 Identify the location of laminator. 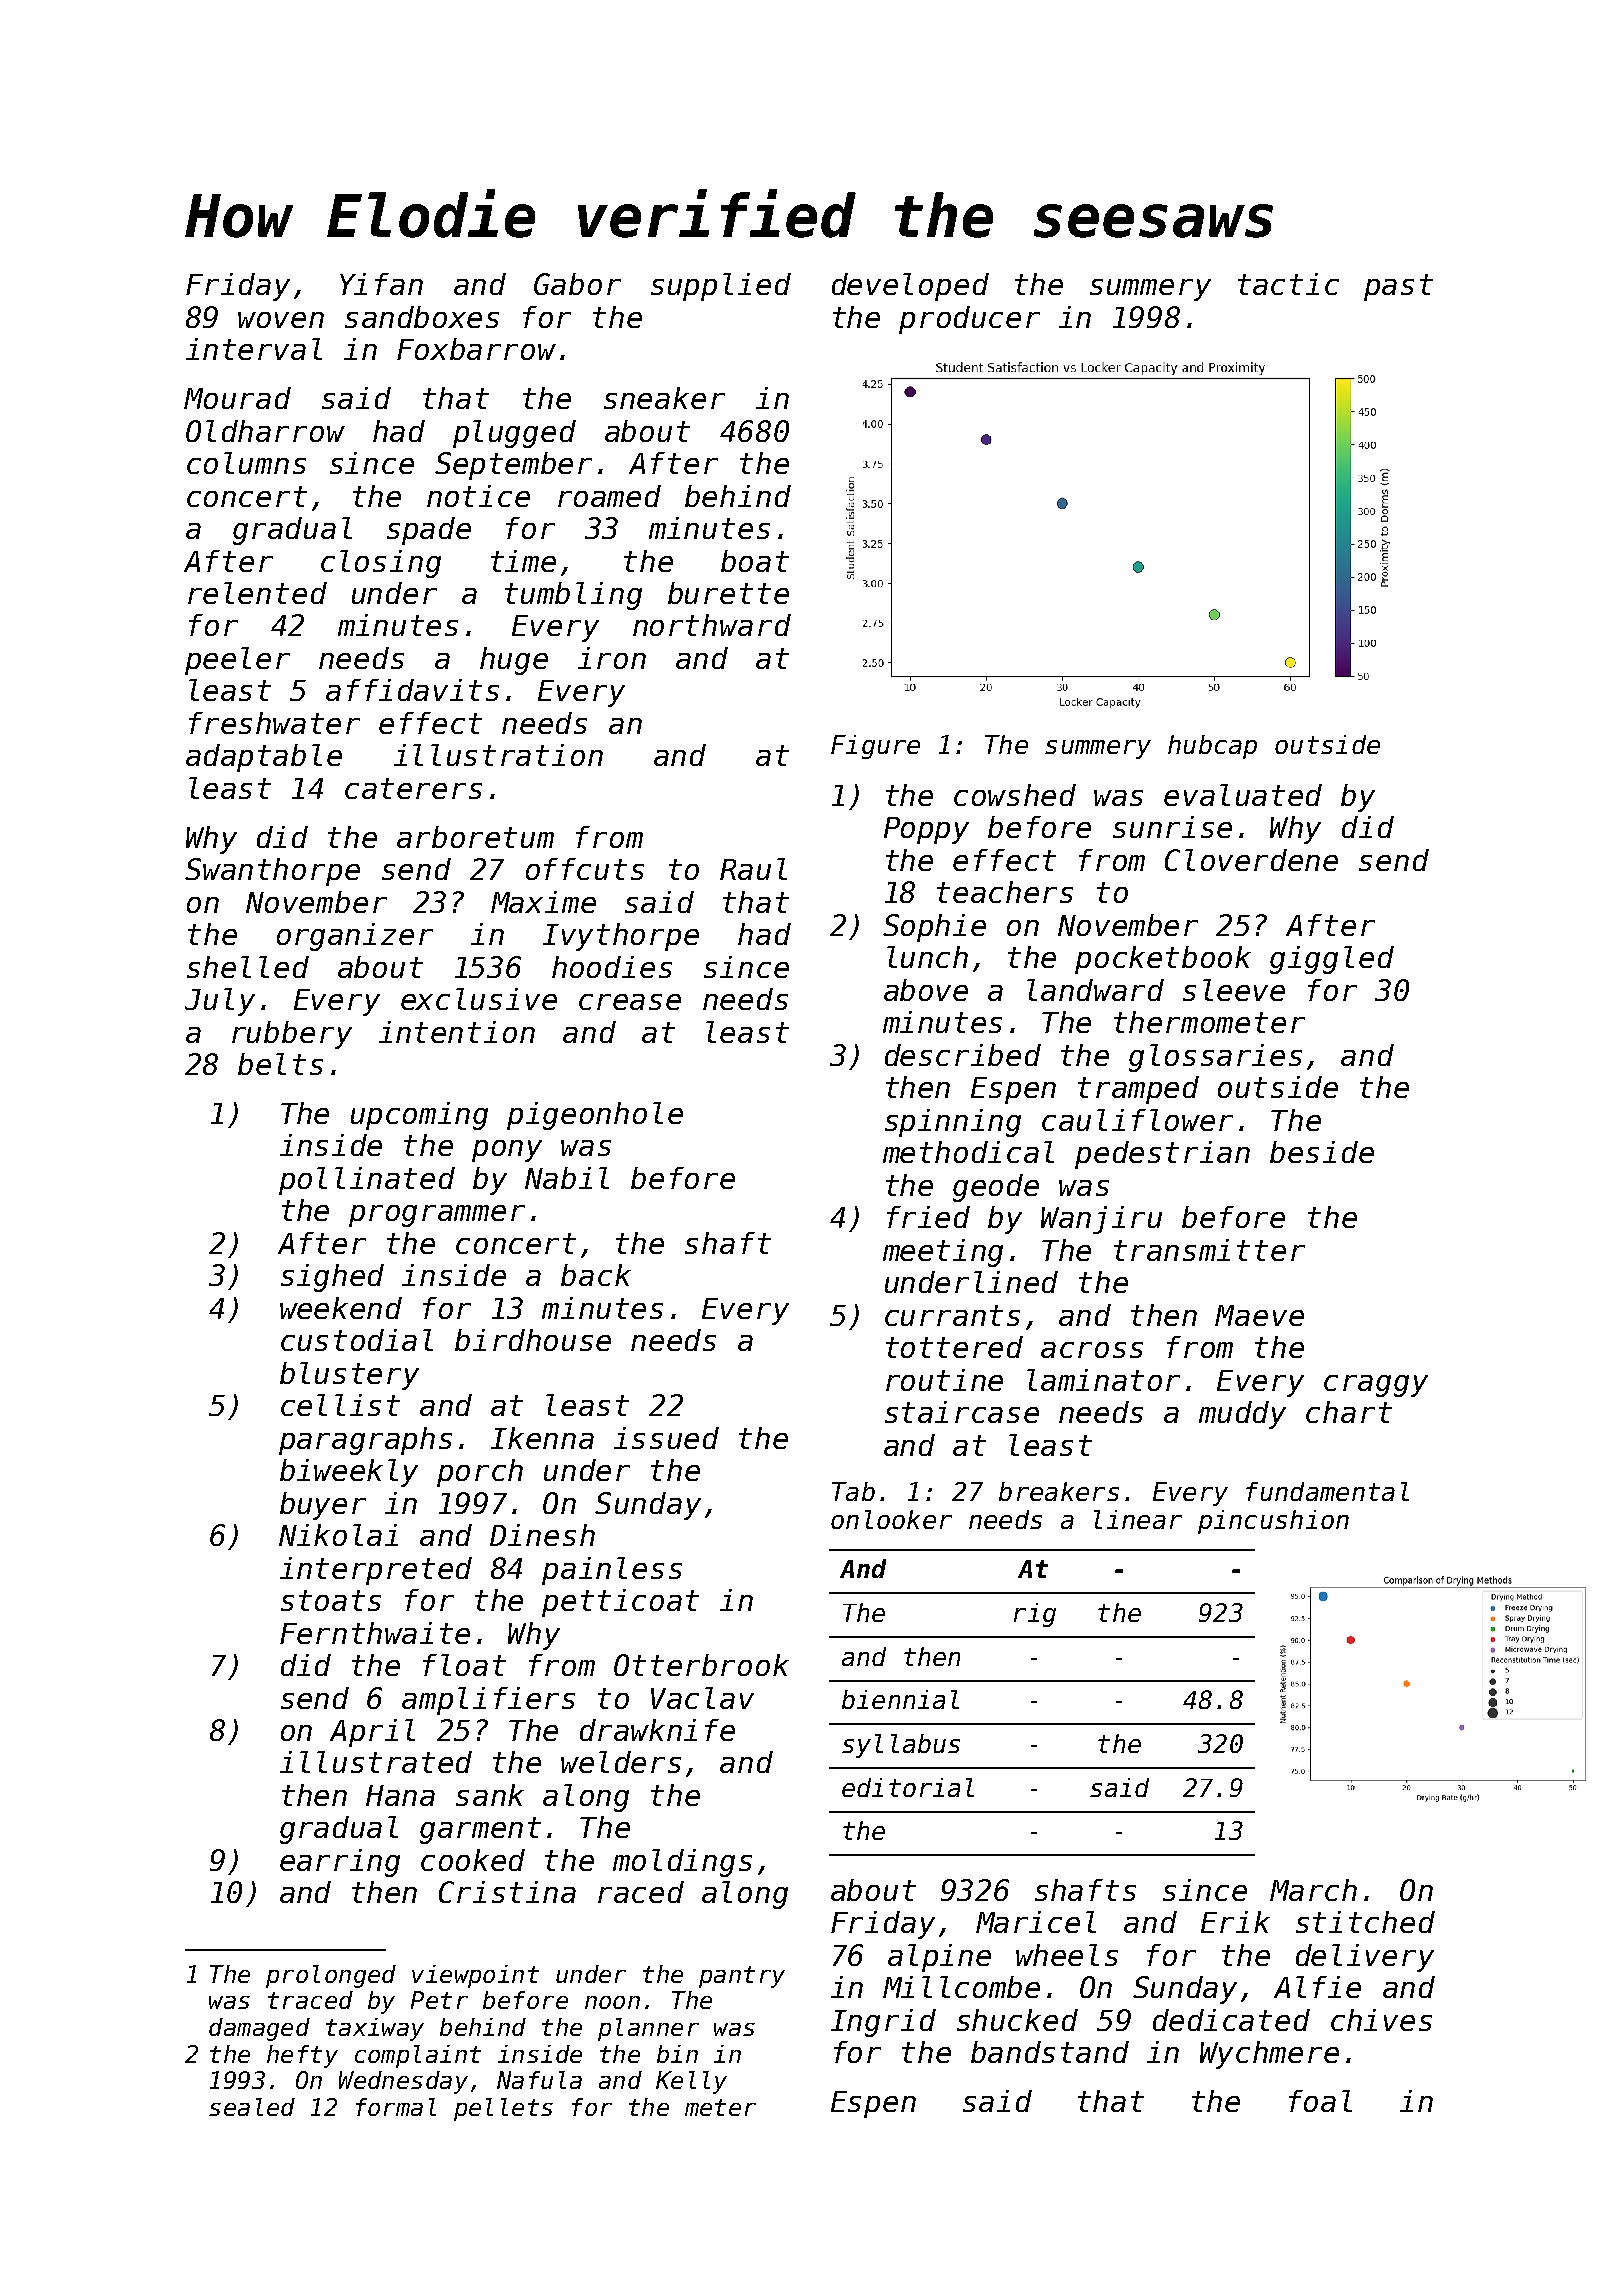
(1103, 1380).
